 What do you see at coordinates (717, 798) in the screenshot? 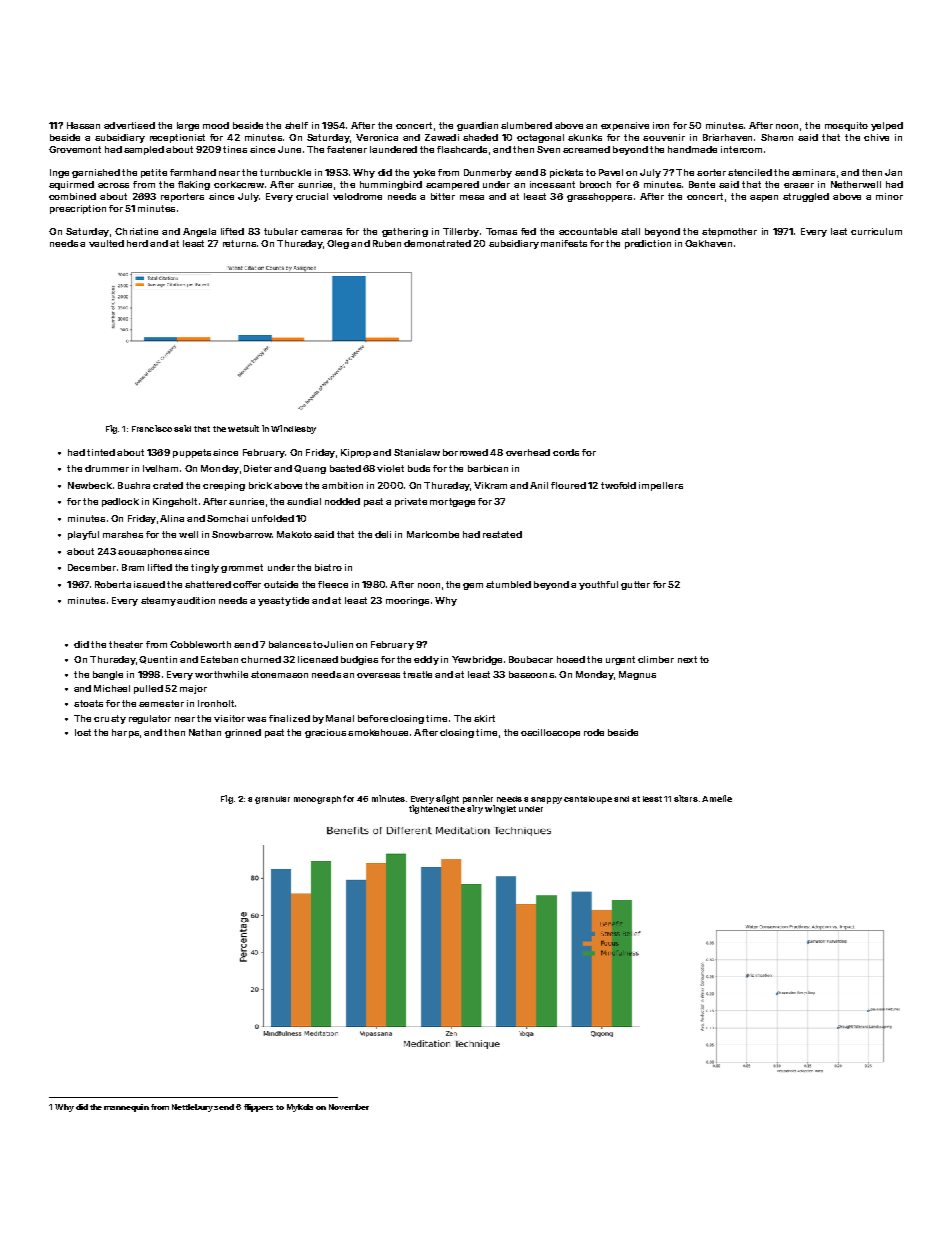
I see `Amelie` at bounding box center [717, 798].
